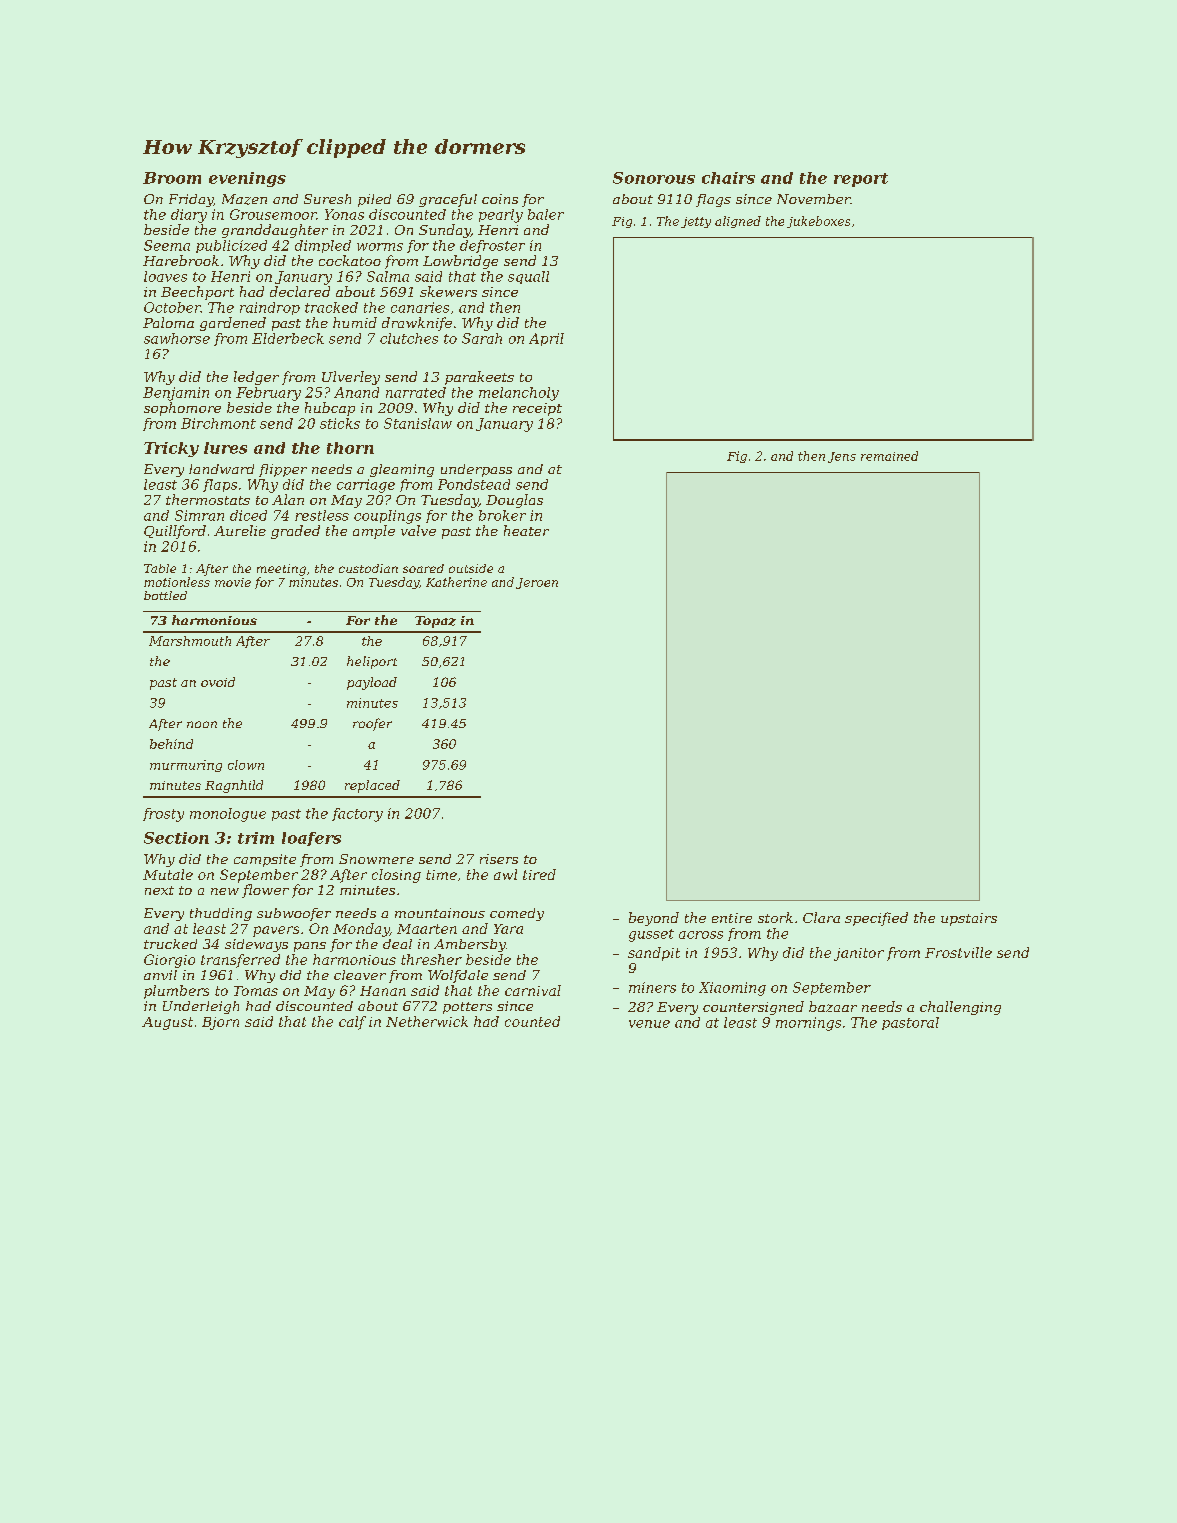 This screenshot has height=1523, width=1177. I want to click on remained, so click(889, 456).
